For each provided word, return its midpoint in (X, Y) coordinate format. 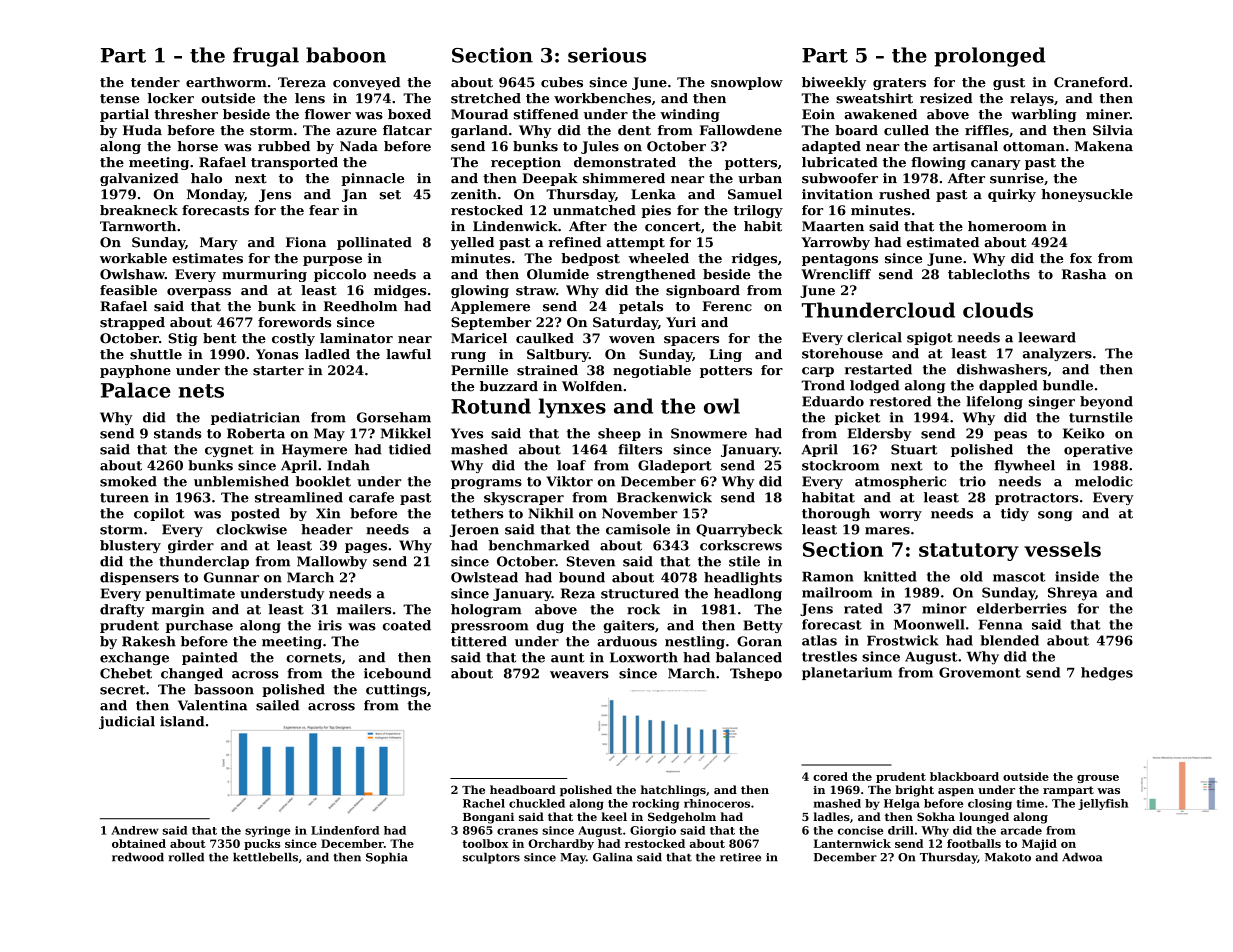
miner (1108, 114)
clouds (998, 310)
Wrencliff (836, 274)
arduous (627, 641)
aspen (956, 792)
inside (1077, 576)
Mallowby (332, 562)
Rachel (484, 803)
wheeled (659, 258)
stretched (486, 98)
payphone (135, 371)
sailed (277, 705)
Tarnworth (138, 226)
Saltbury (558, 355)
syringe (268, 831)
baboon (346, 55)
